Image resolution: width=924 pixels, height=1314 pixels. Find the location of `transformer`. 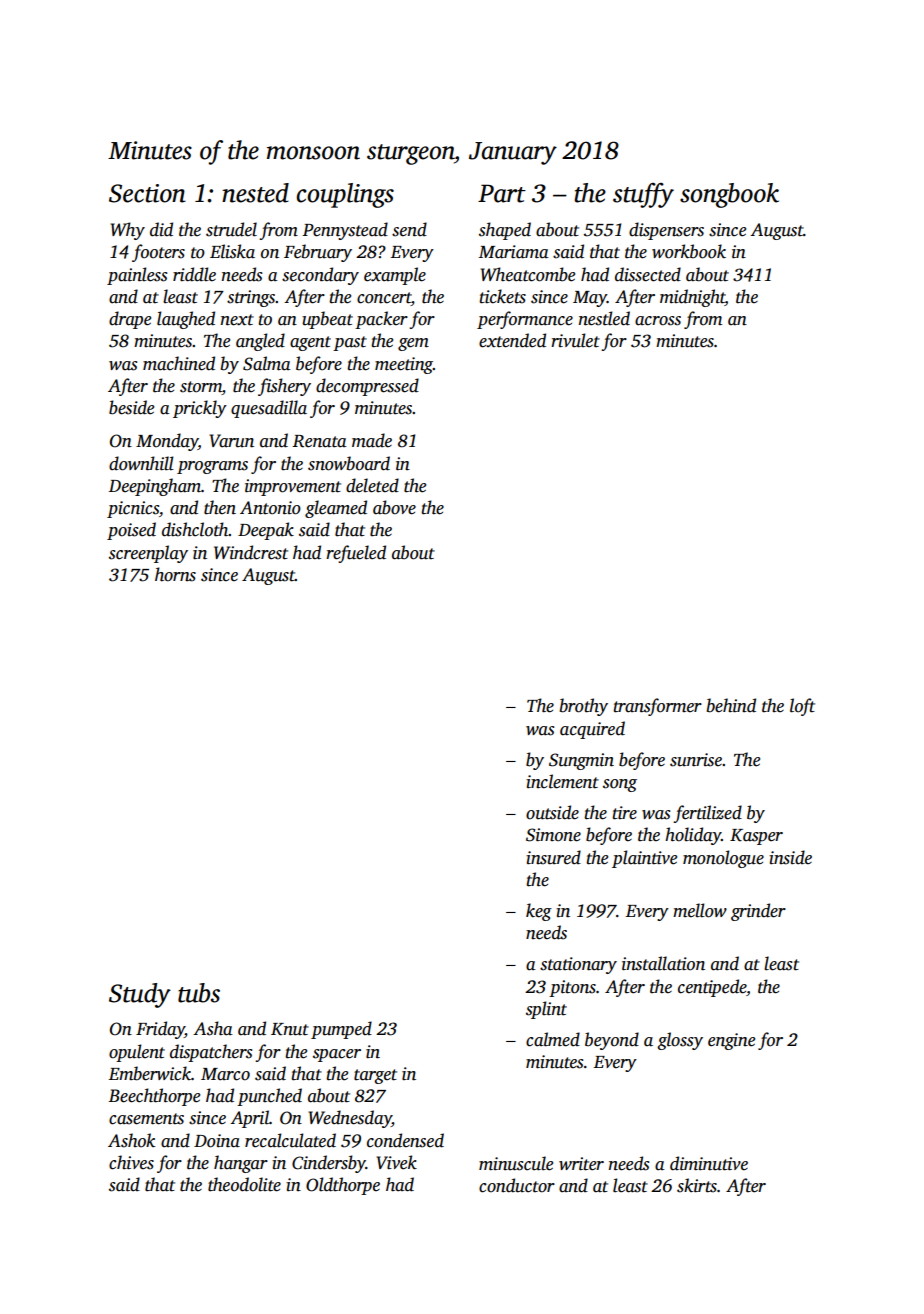

transformer is located at coordinates (657, 707).
